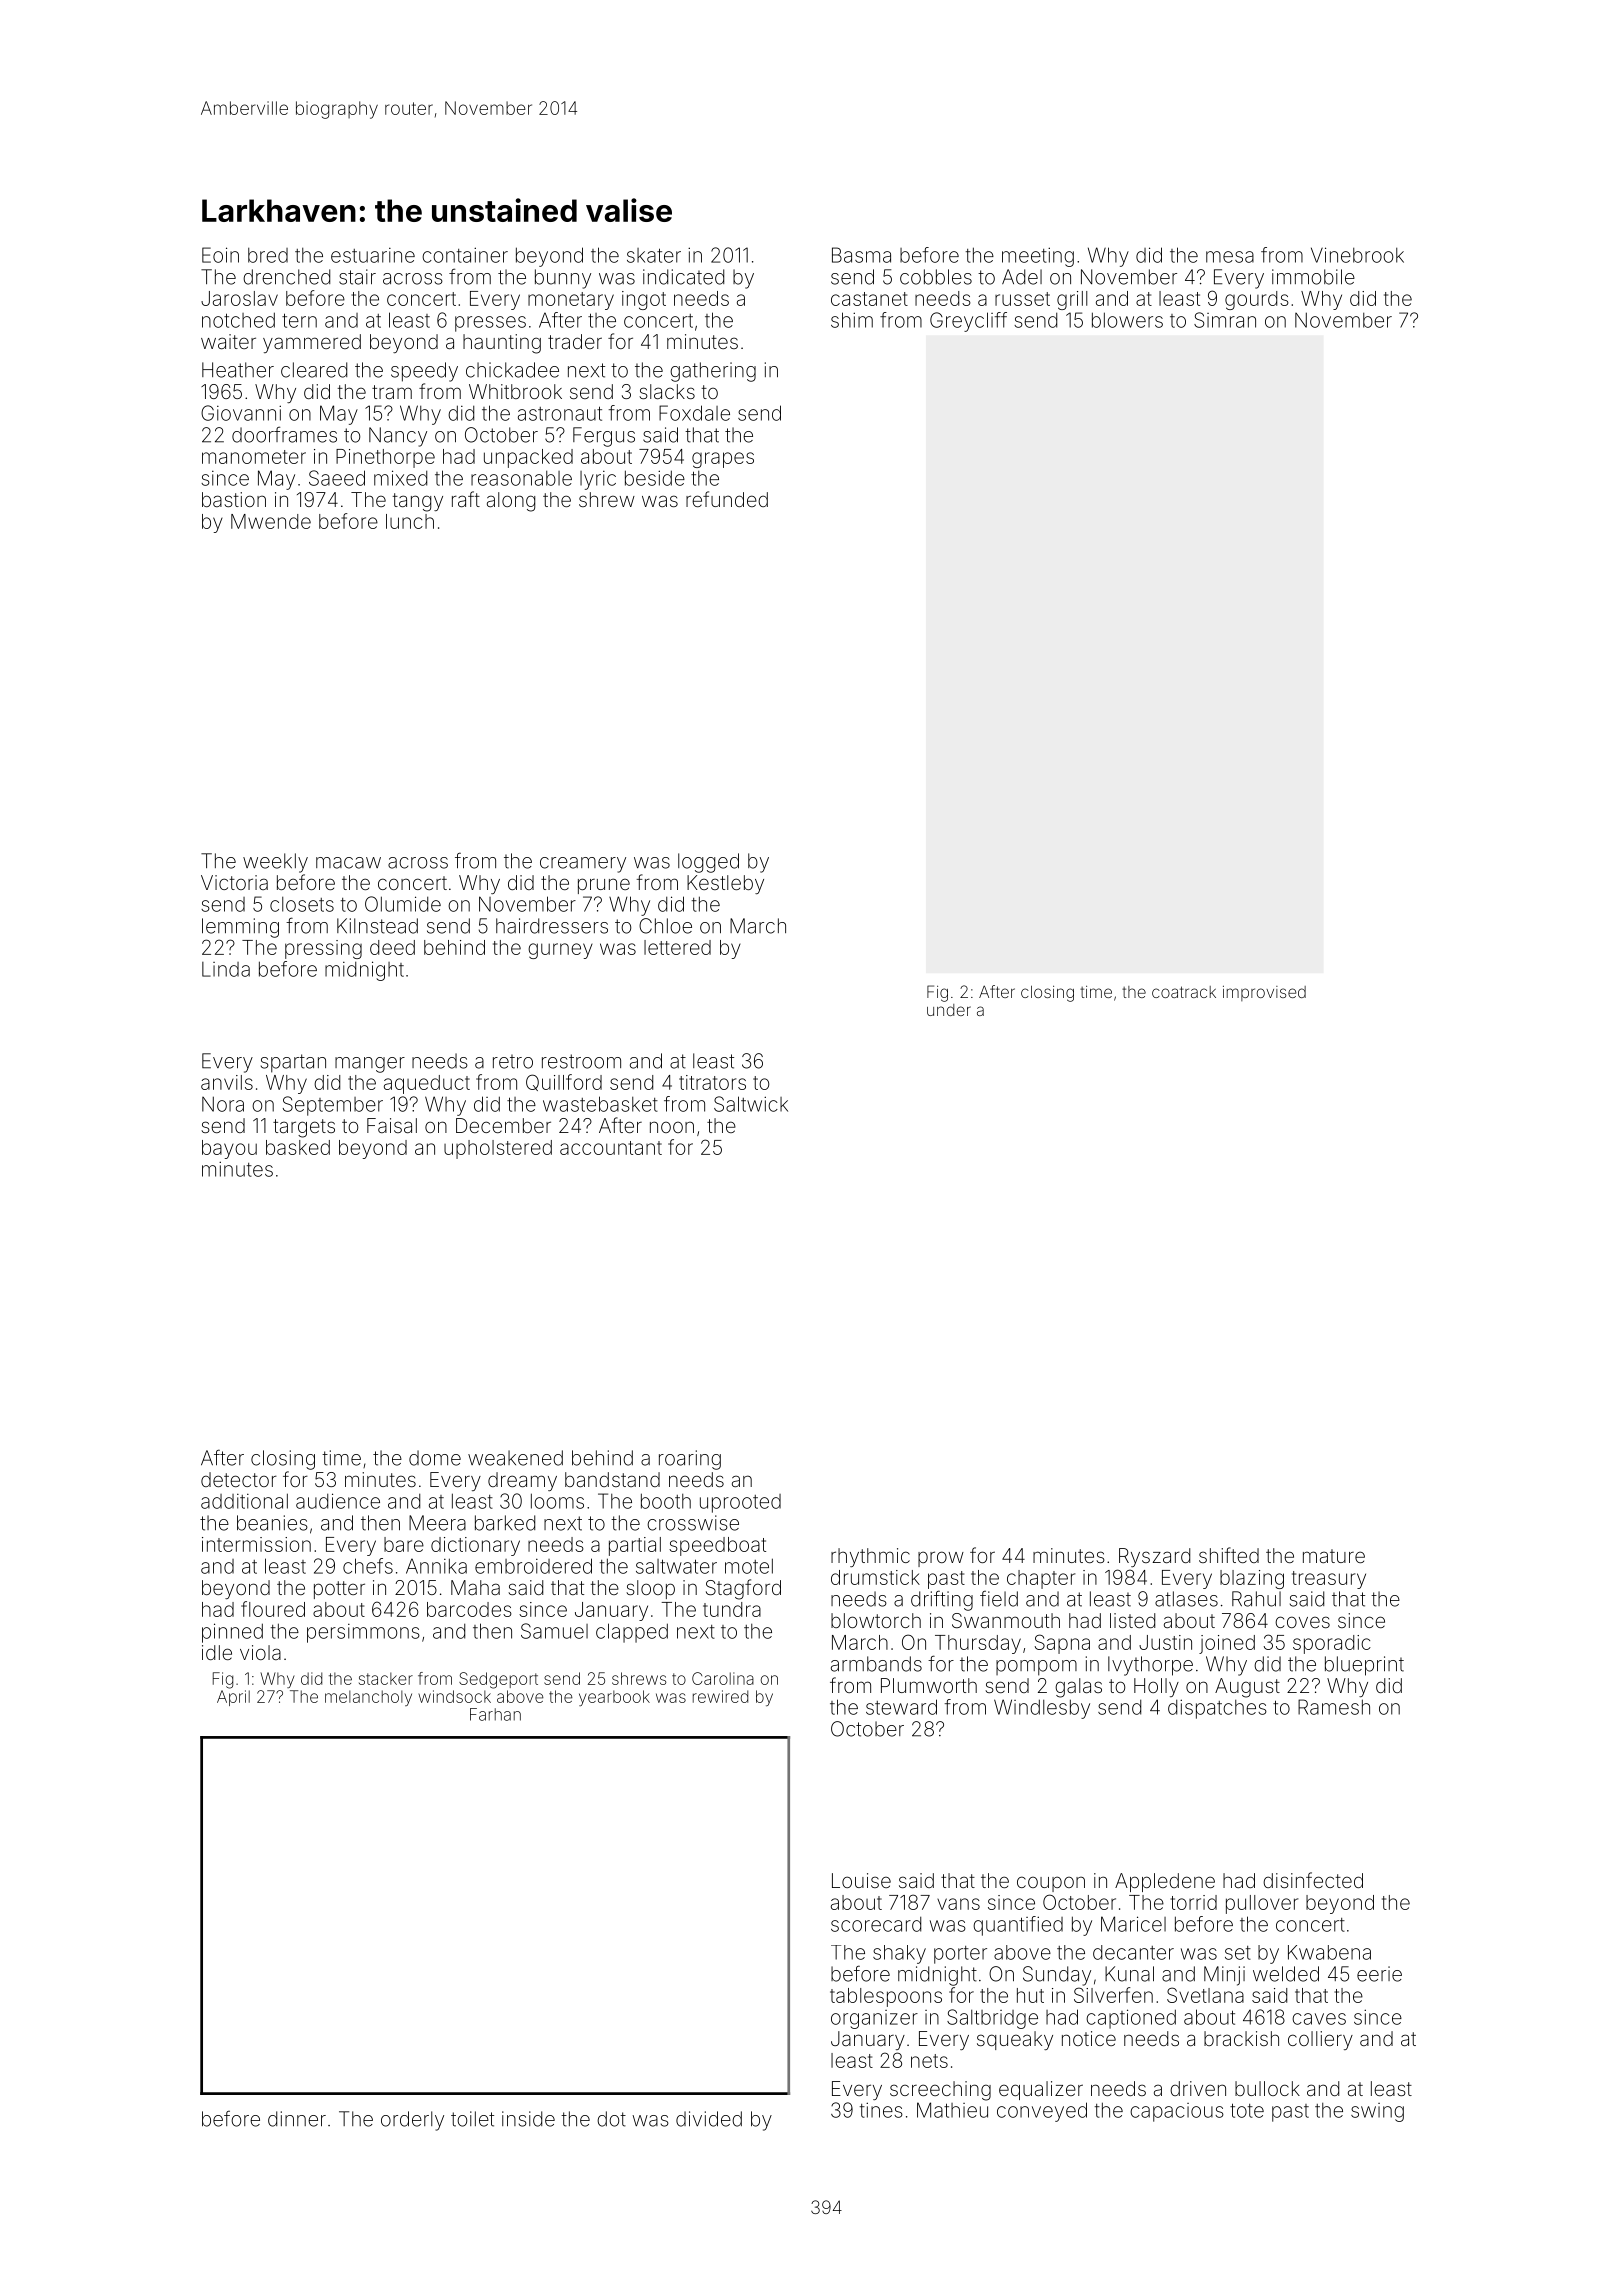  Describe the element at coordinates (511, 502) in the image. I see `along` at that location.
